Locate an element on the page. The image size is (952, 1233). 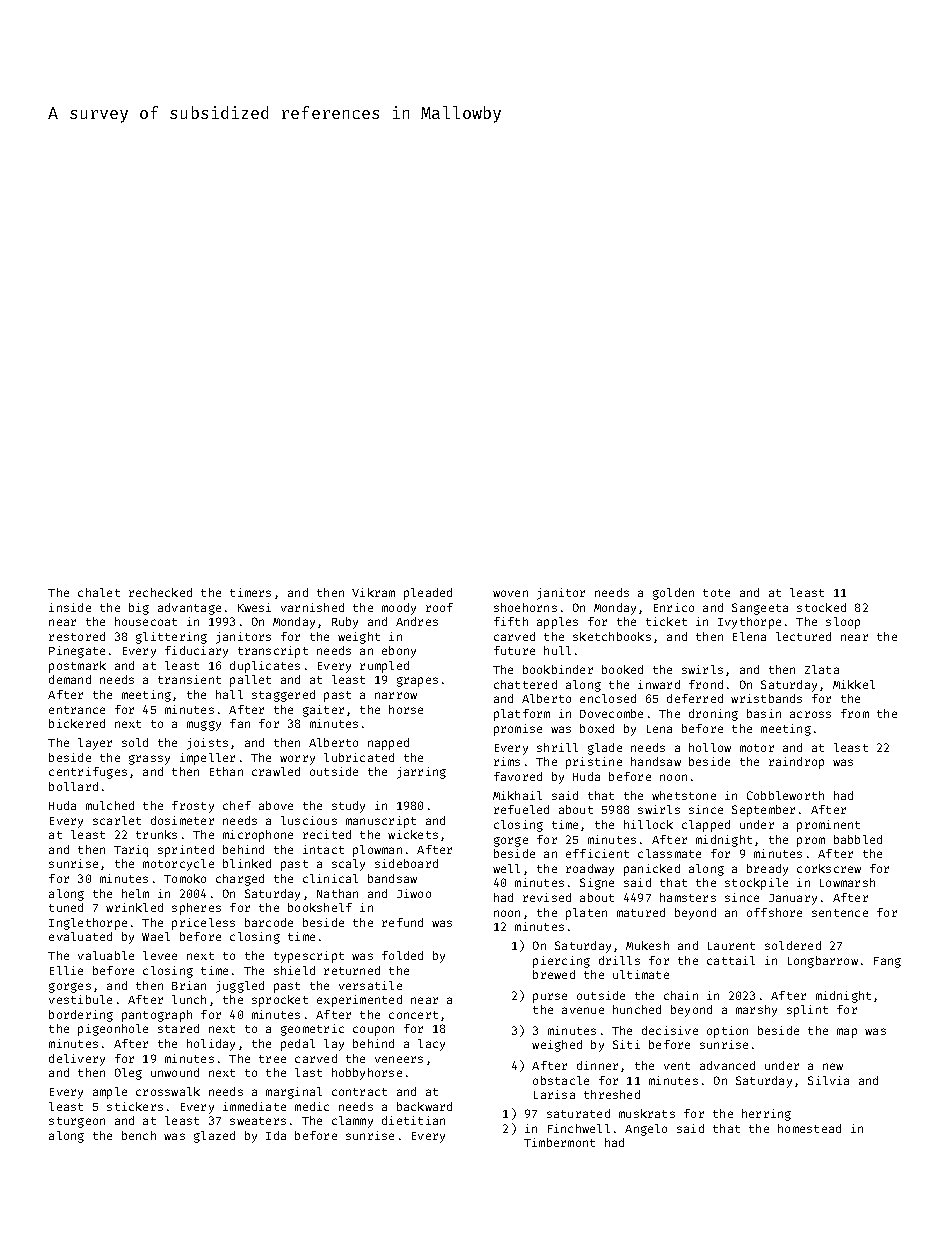
glazed is located at coordinates (214, 1137).
